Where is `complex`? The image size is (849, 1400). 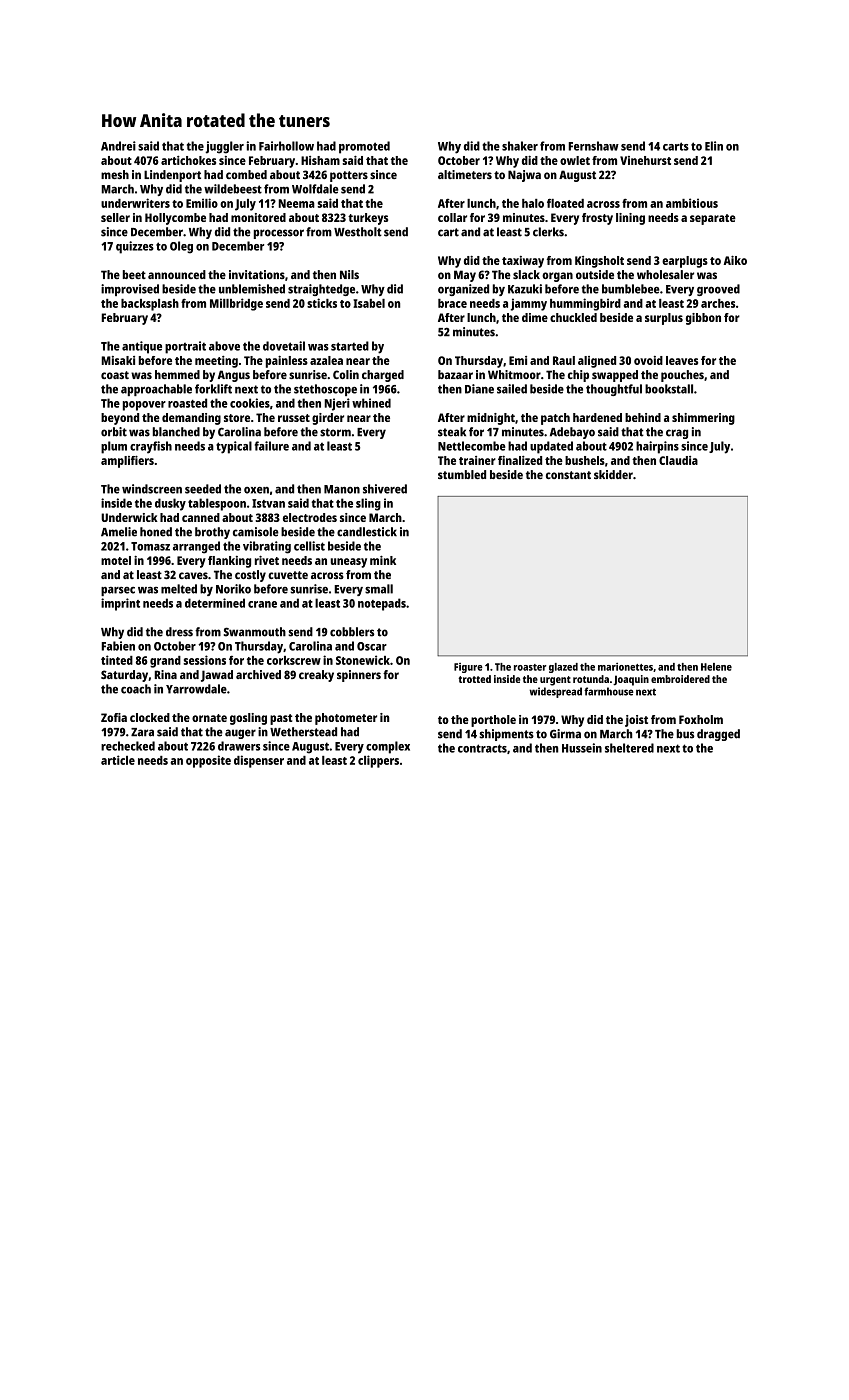 complex is located at coordinates (388, 747).
